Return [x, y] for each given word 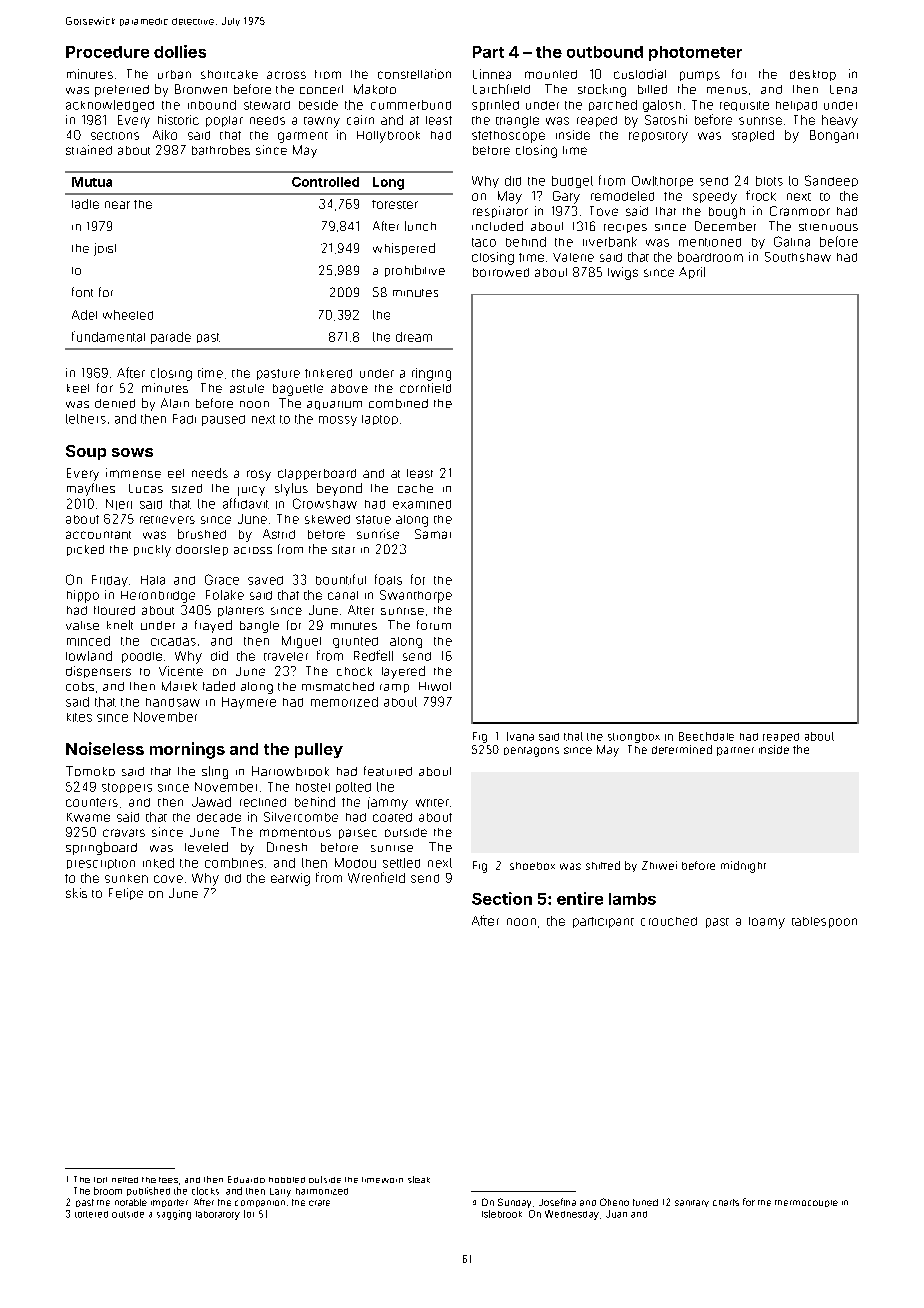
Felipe [126, 894]
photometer [695, 53]
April [692, 273]
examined [422, 504]
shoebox [532, 866]
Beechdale [706, 736]
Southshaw [798, 257]
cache [415, 488]
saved [265, 580]
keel [78, 388]
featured [388, 771]
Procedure [107, 52]
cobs [80, 686]
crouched [669, 921]
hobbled [287, 1180]
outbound [605, 52]
